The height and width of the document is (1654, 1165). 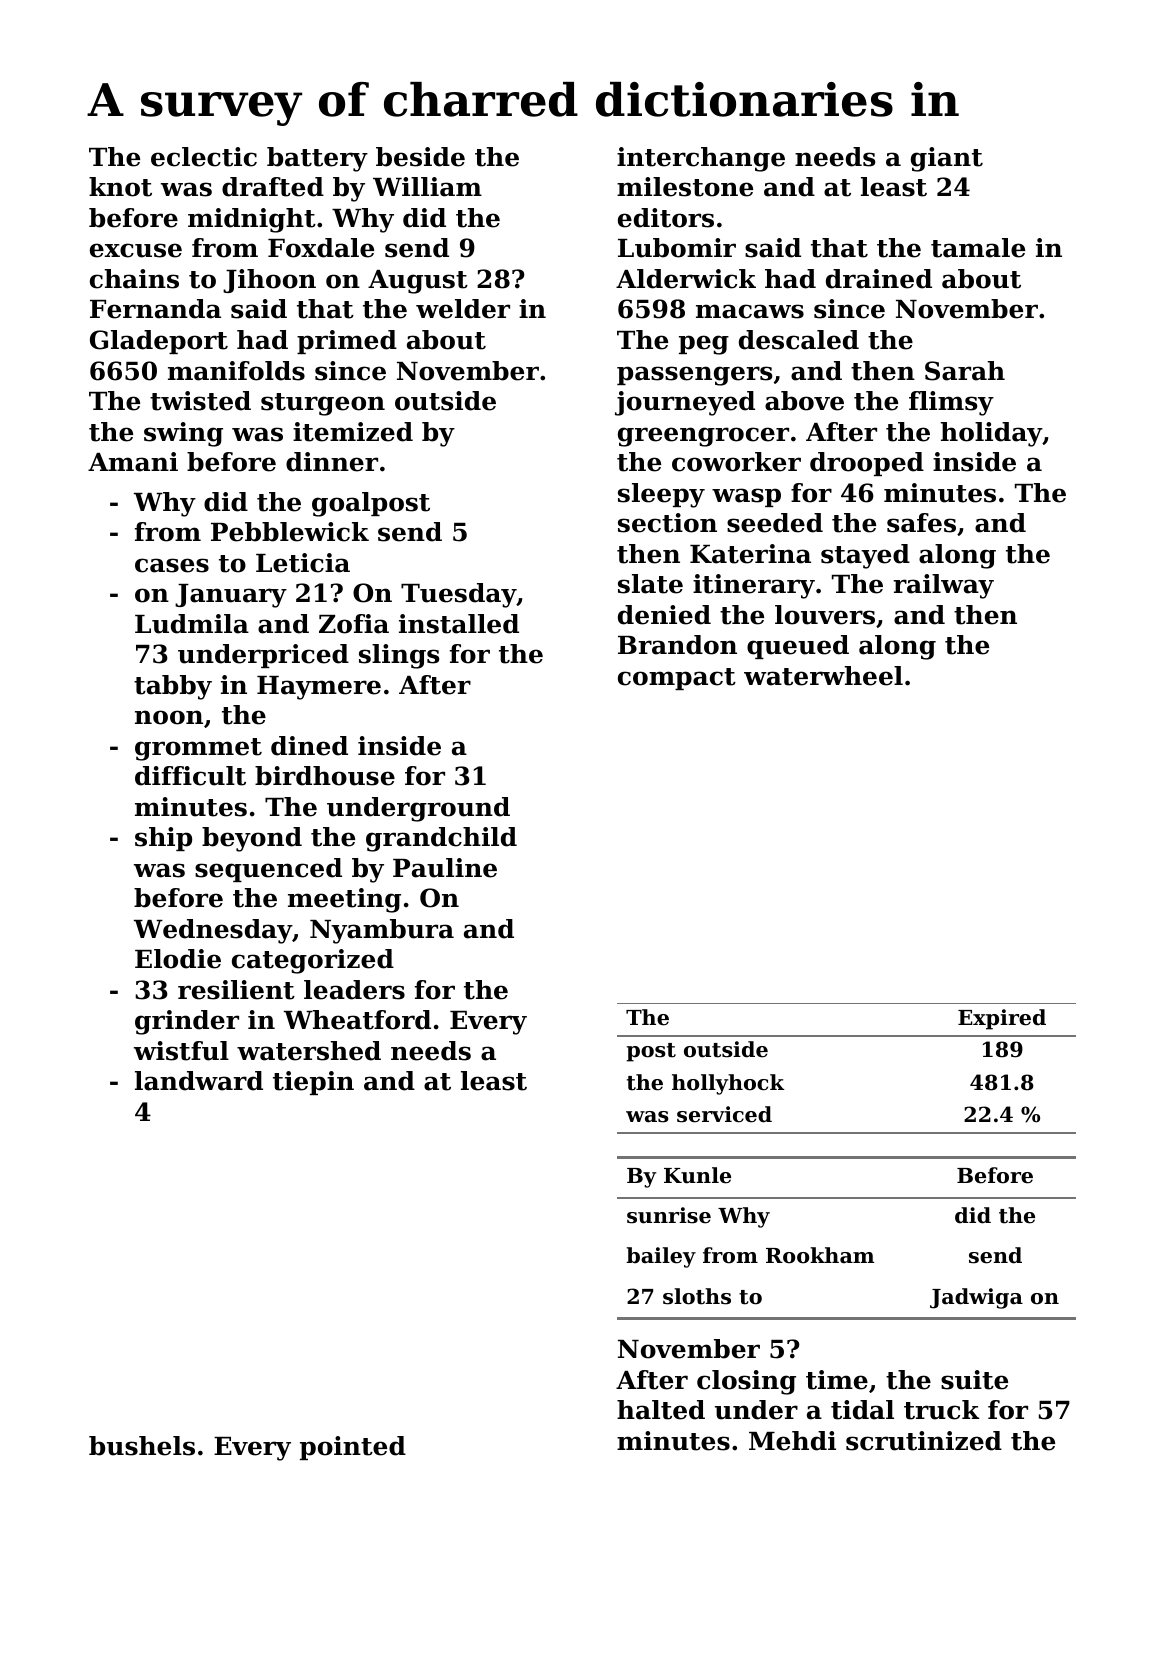 What do you see at coordinates (353, 1448) in the document?
I see `pointed` at bounding box center [353, 1448].
